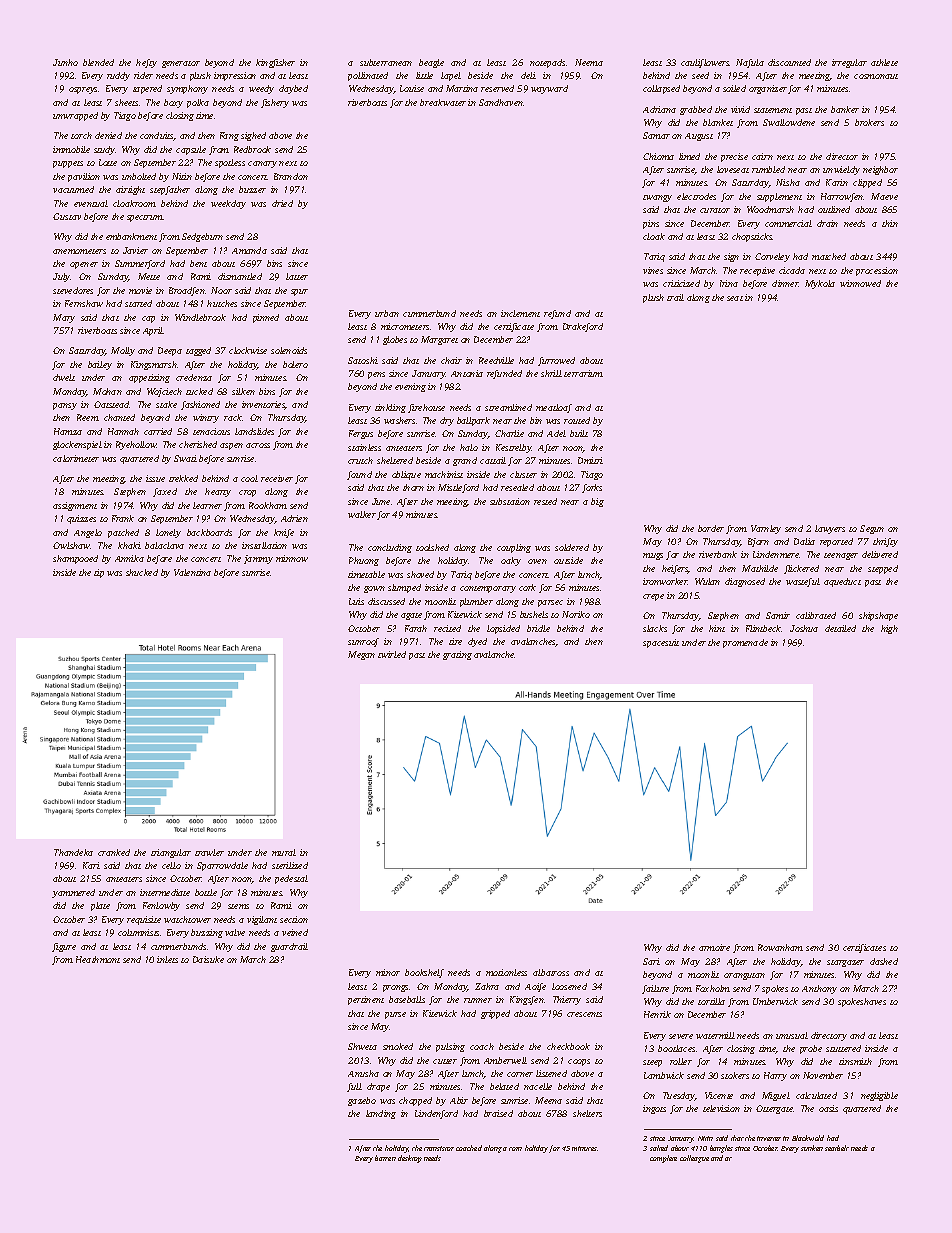 Image resolution: width=952 pixels, height=1233 pixels. What do you see at coordinates (550, 603) in the page?
I see `parsec` at bounding box center [550, 603].
